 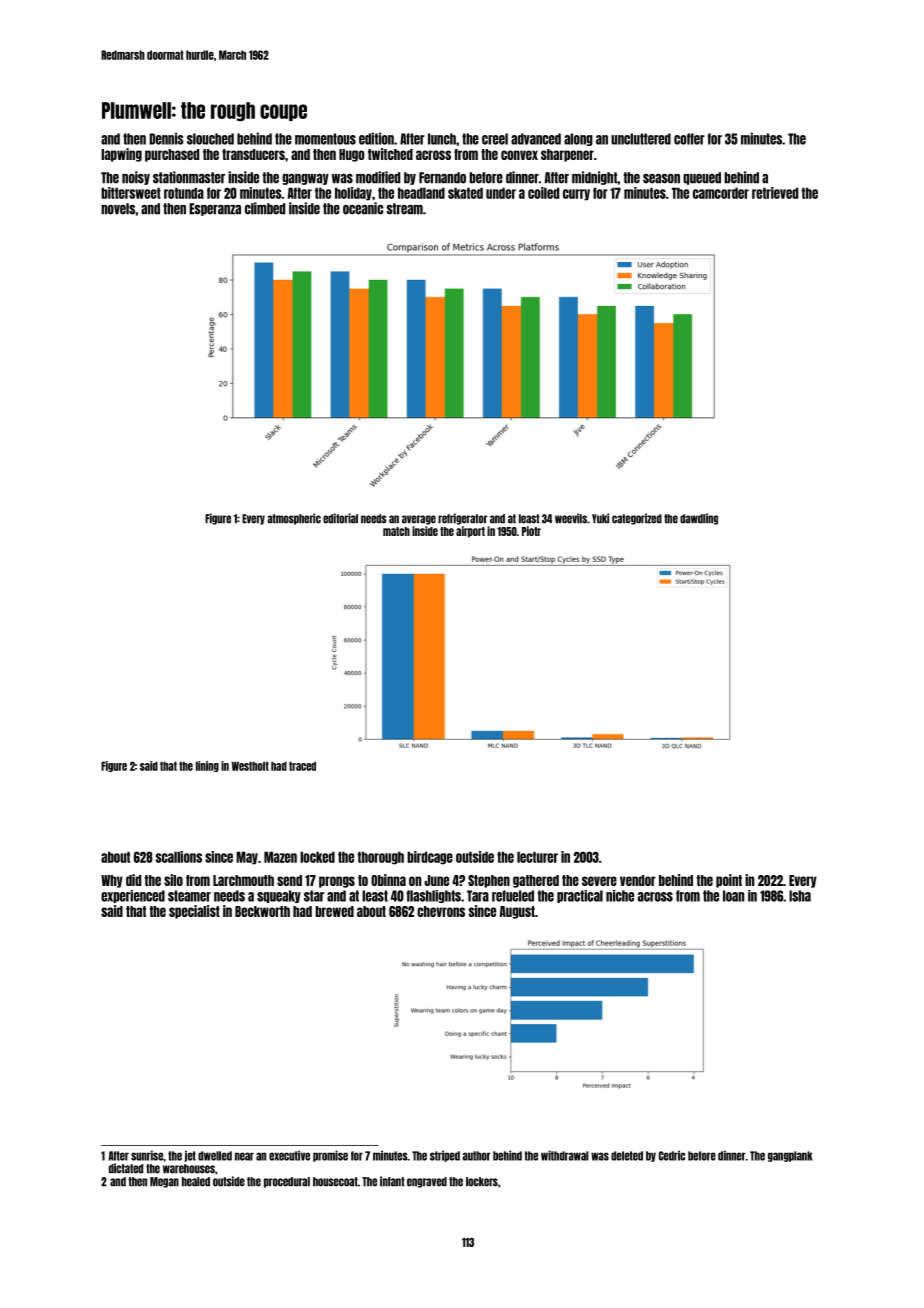 What do you see at coordinates (580, 896) in the screenshot?
I see `practical` at bounding box center [580, 896].
